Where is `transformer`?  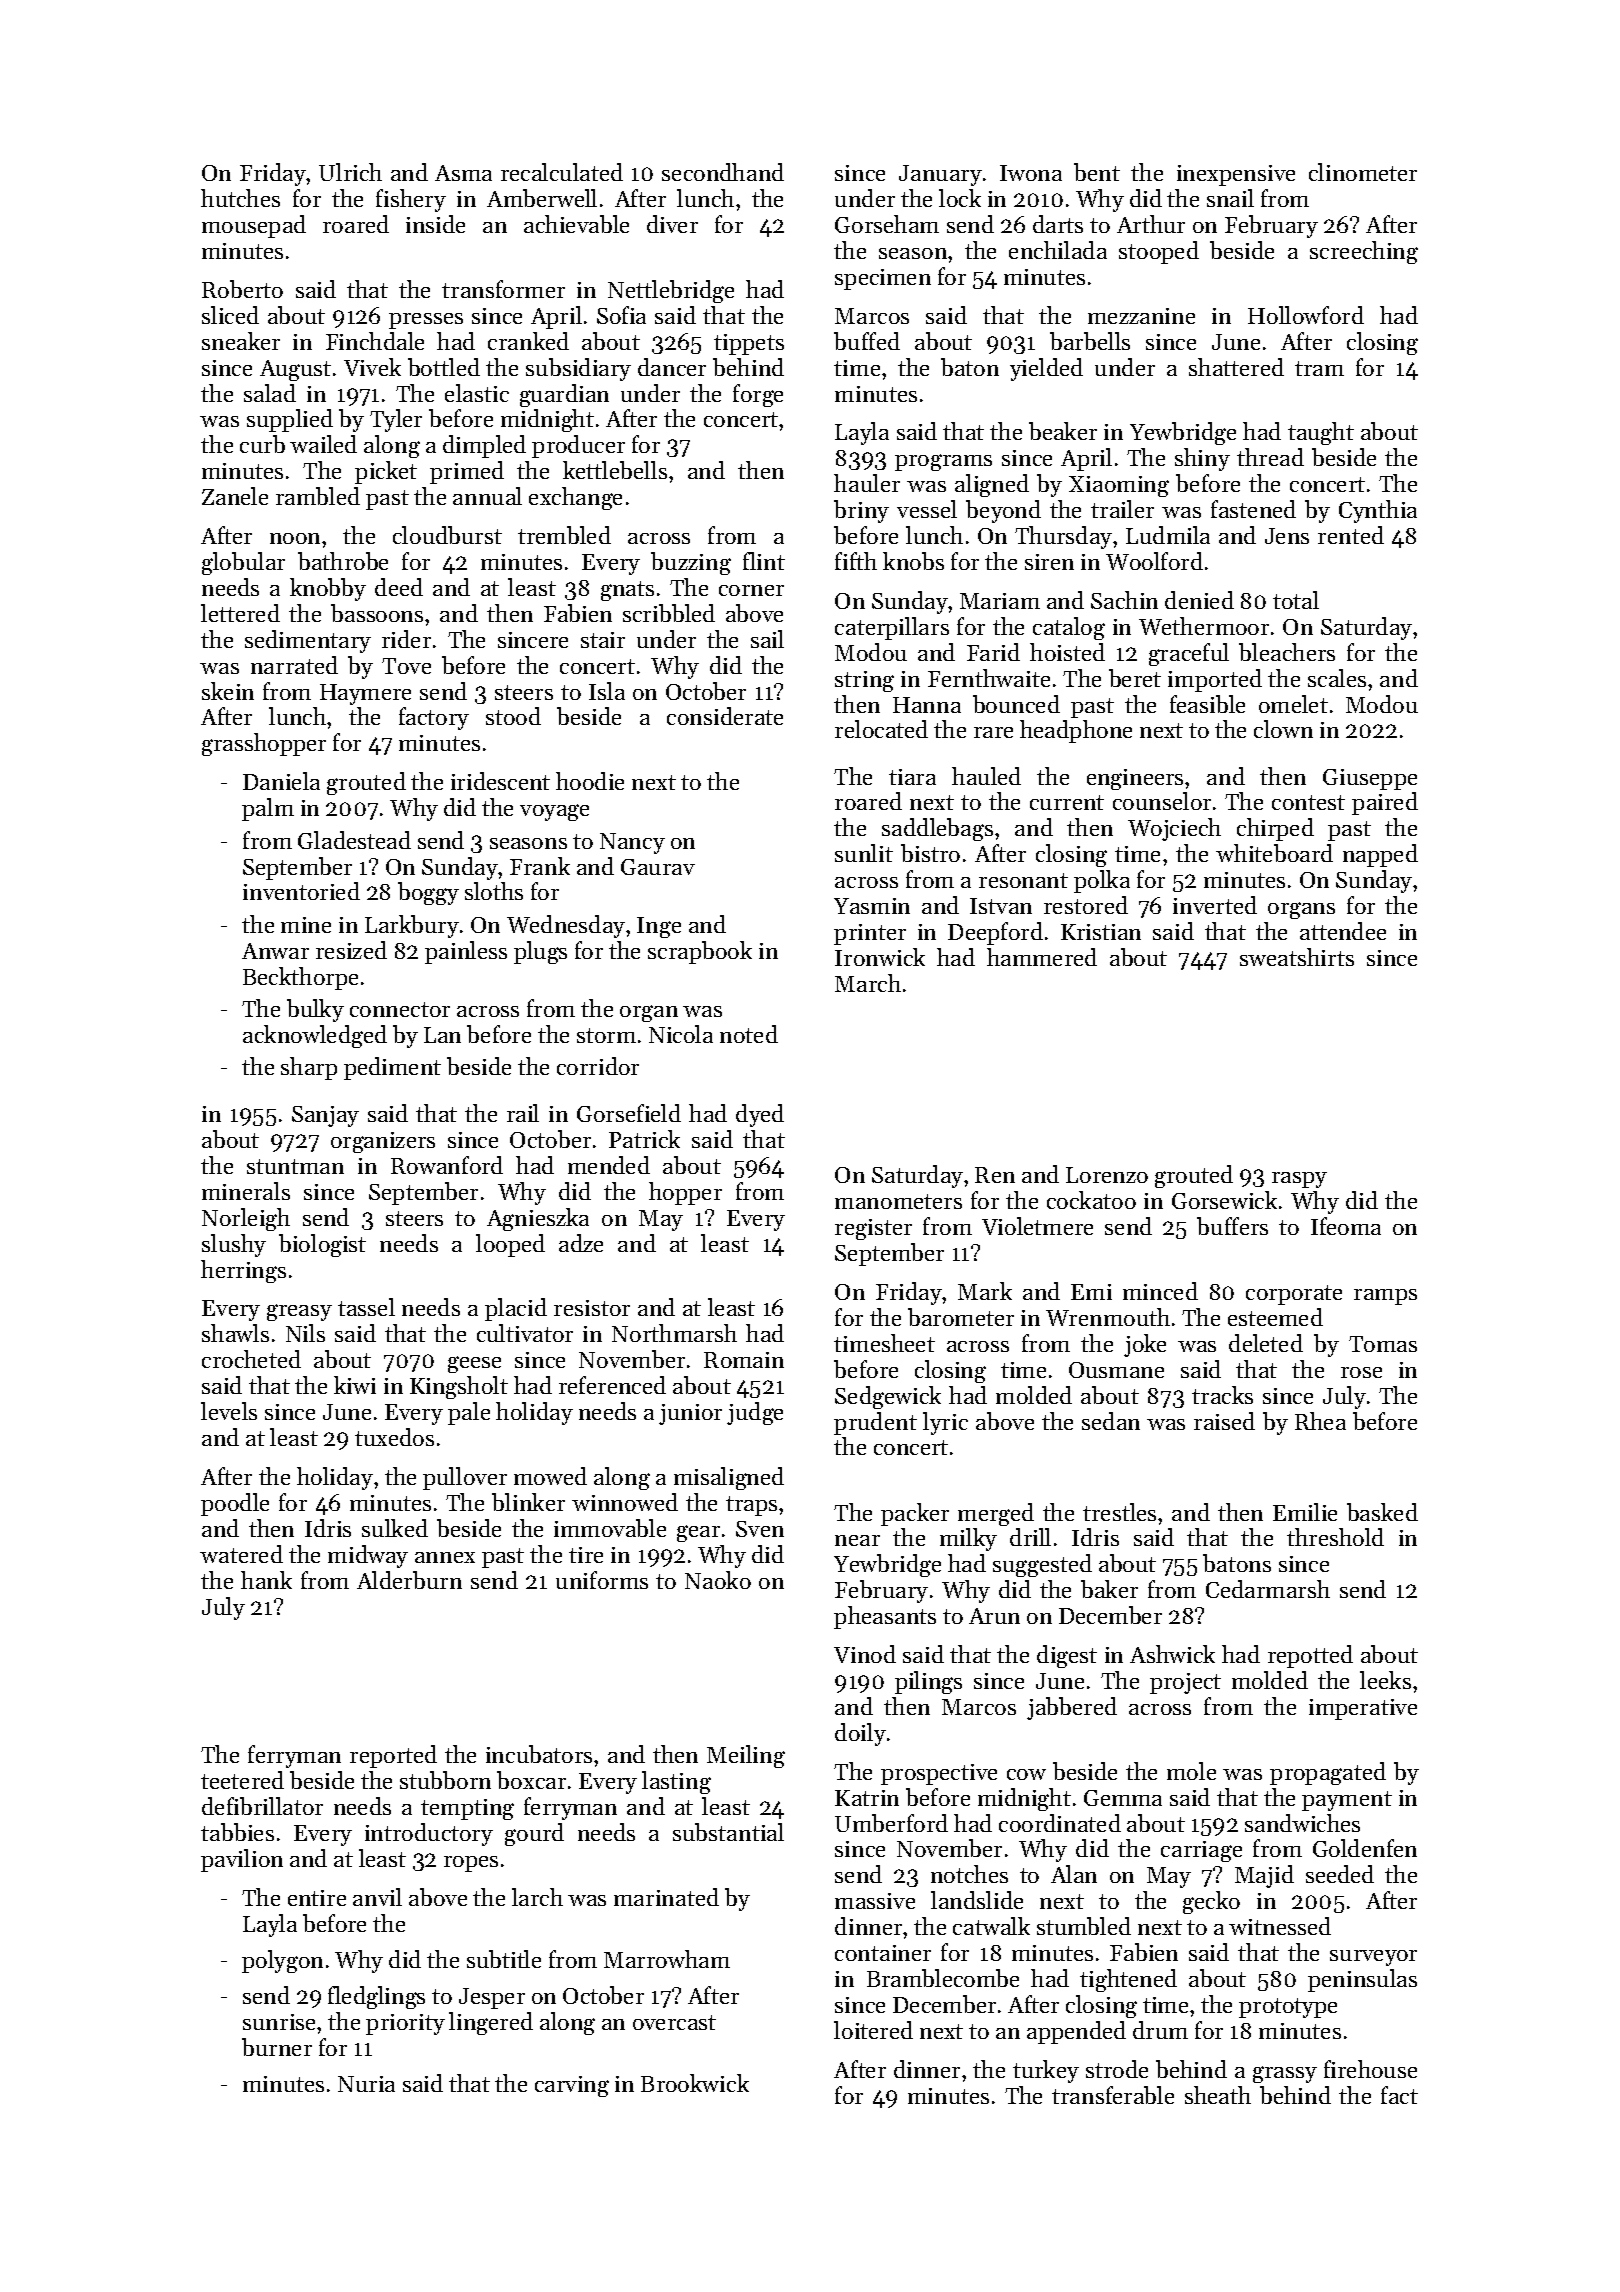
transformer is located at coordinates (503, 289).
